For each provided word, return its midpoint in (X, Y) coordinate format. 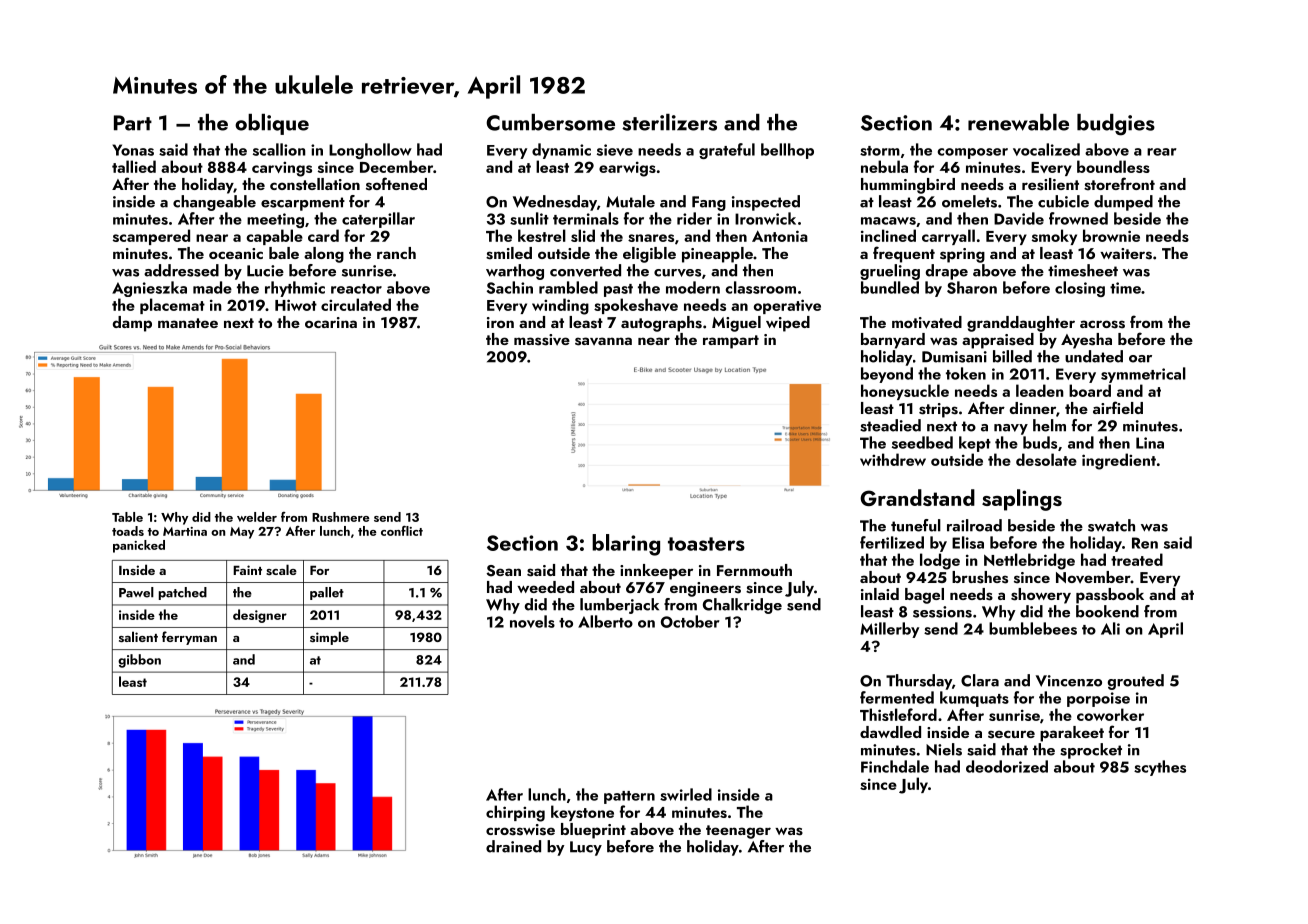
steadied (890, 425)
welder (257, 517)
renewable (1018, 122)
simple (329, 638)
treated (1137, 559)
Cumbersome (550, 122)
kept (975, 444)
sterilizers (669, 122)
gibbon (139, 661)
